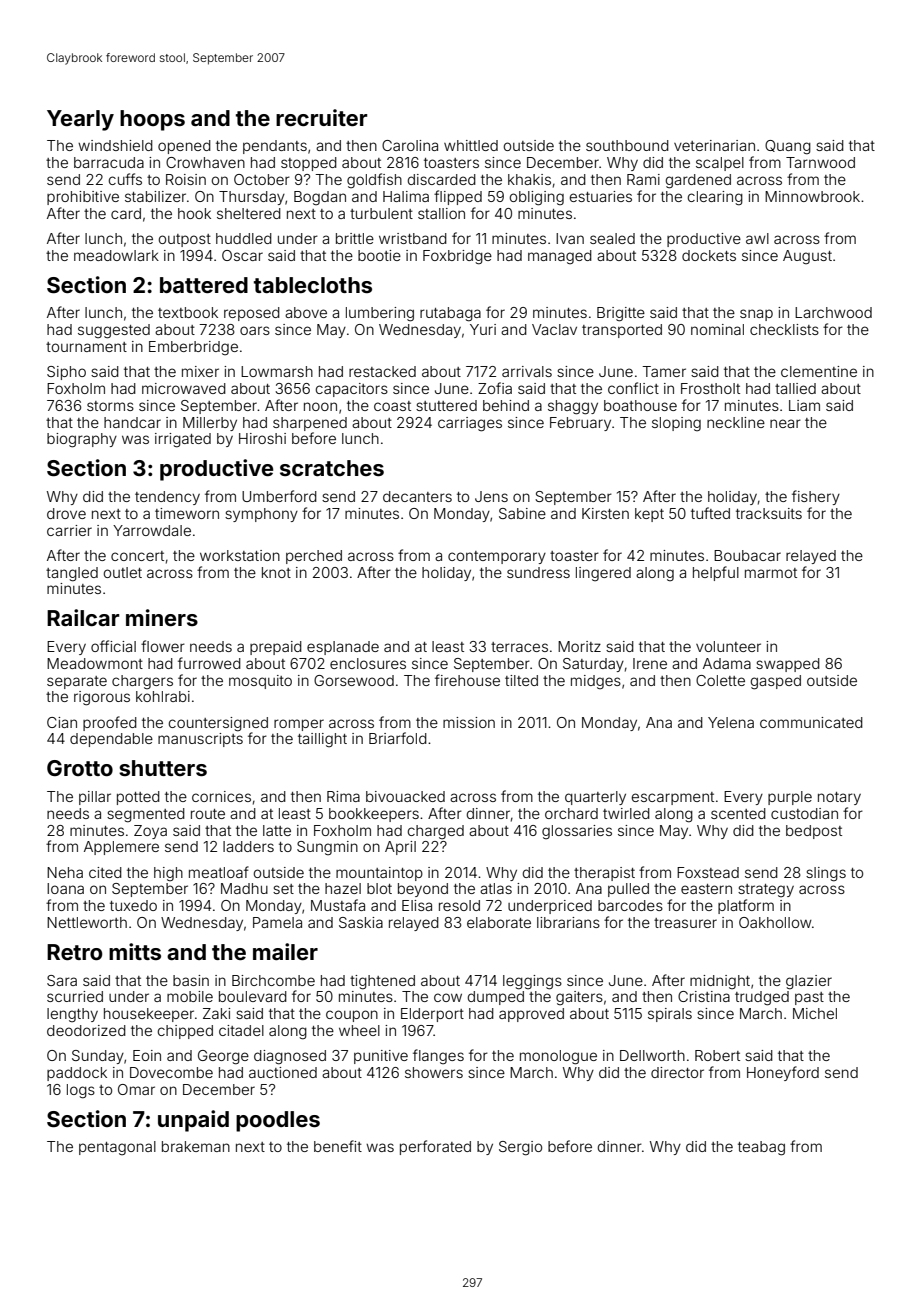 The height and width of the page is (1308, 924). What do you see at coordinates (538, 572) in the page?
I see `sundress` at bounding box center [538, 572].
